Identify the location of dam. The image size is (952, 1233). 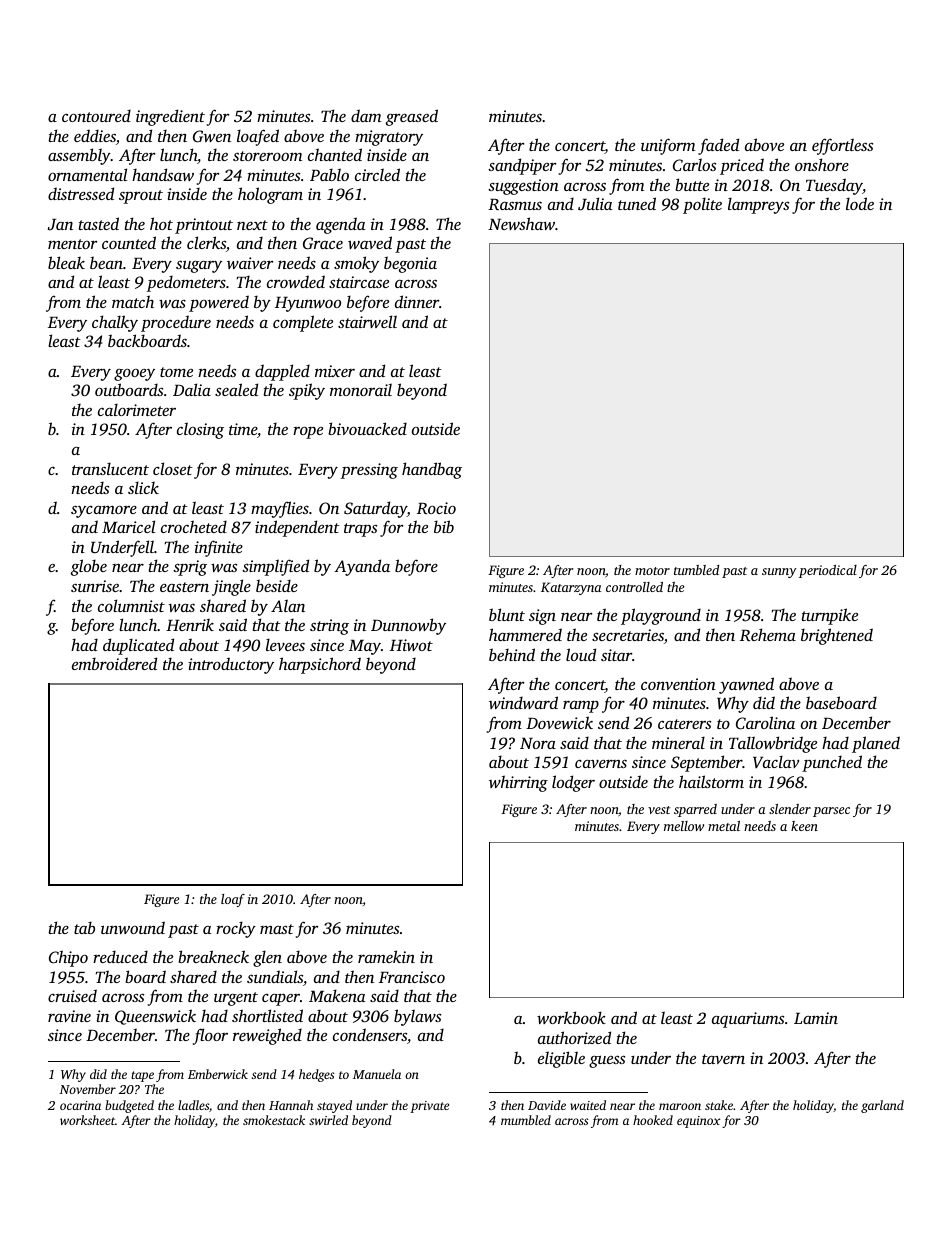
(366, 115).
